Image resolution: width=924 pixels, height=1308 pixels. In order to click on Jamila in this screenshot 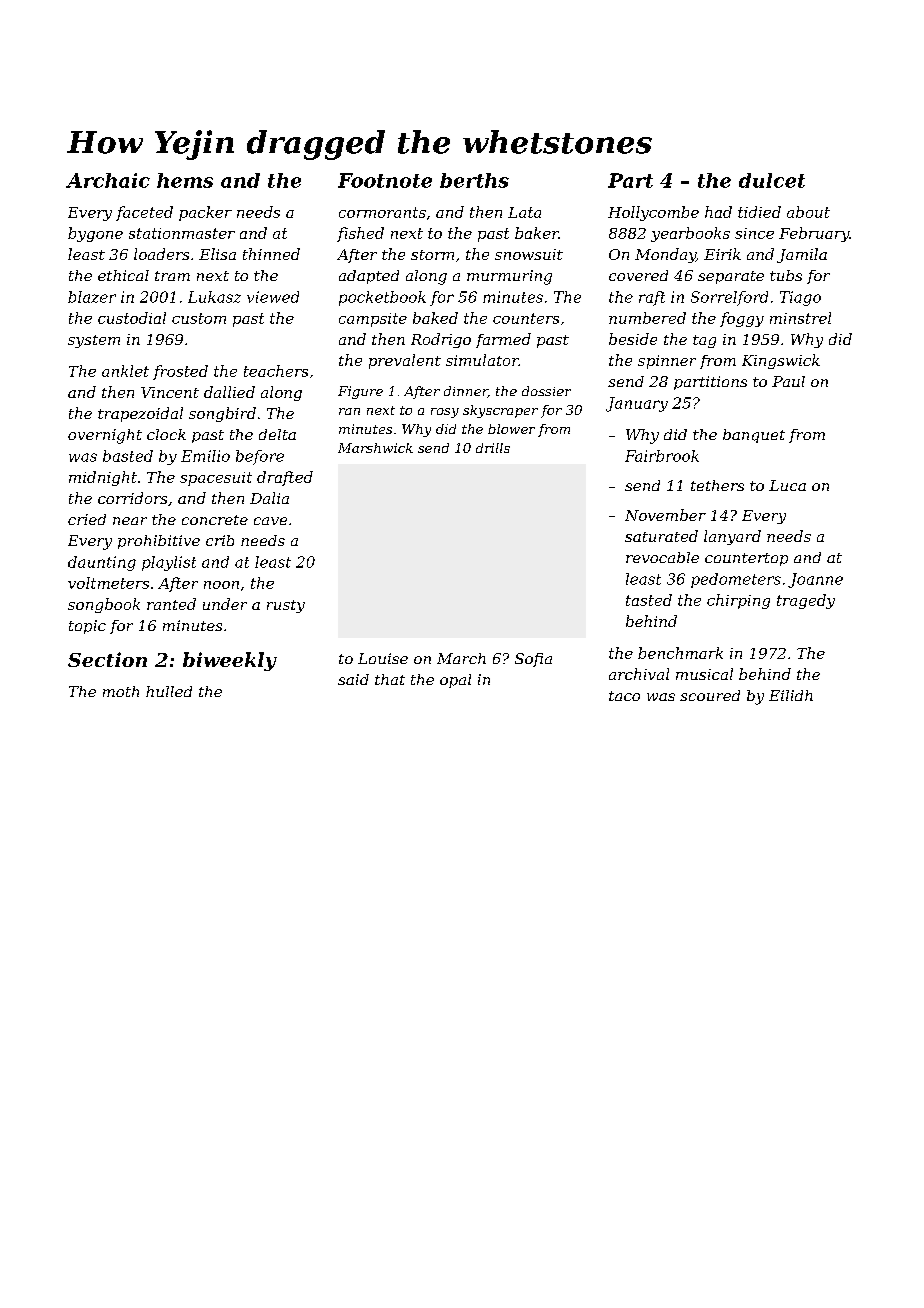, I will do `click(802, 255)`.
